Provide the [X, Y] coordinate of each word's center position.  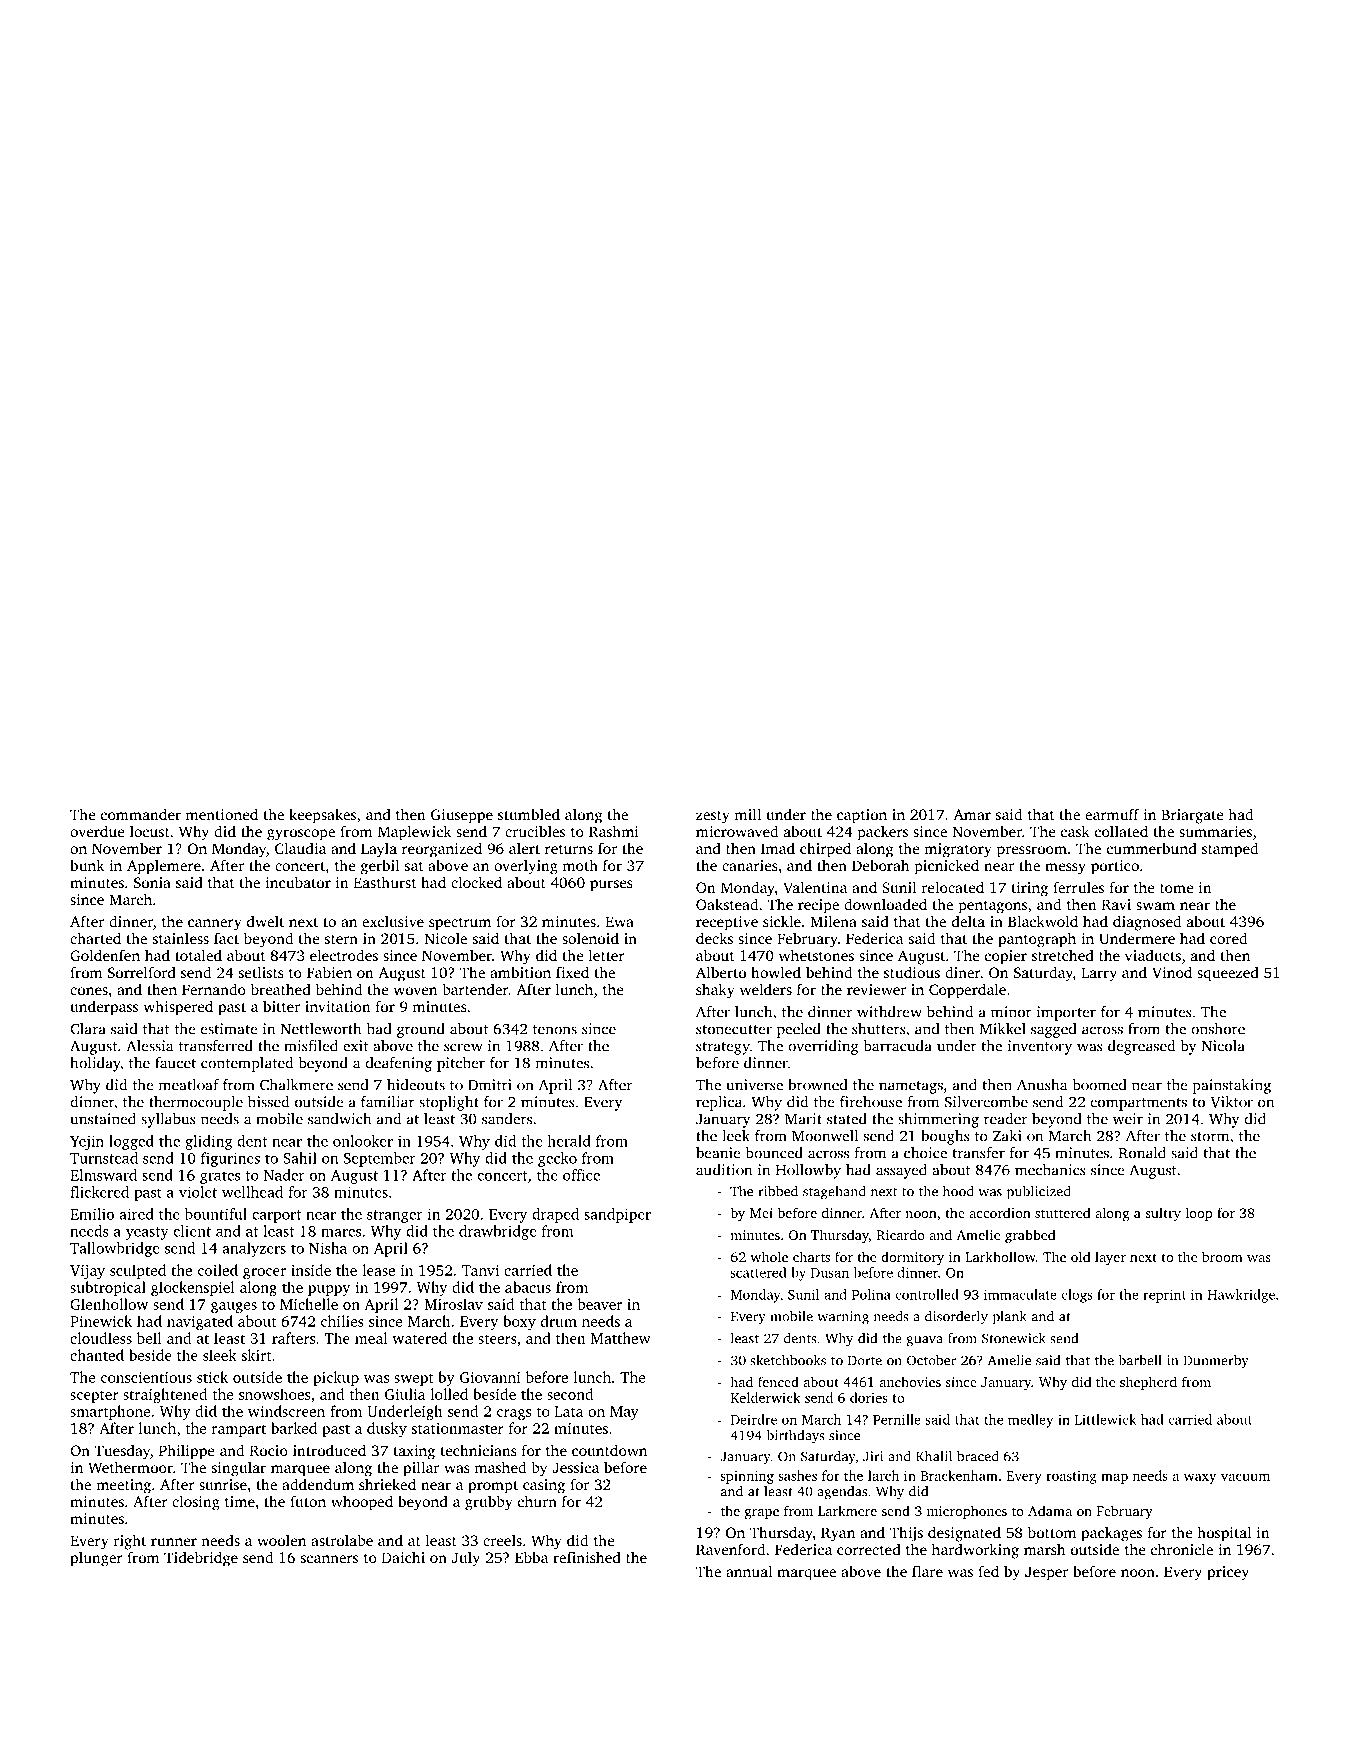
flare [927, 1571]
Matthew [621, 1338]
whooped [362, 1503]
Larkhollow [1000, 1256]
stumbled [529, 814]
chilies [342, 1321]
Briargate [1192, 816]
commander [141, 814]
